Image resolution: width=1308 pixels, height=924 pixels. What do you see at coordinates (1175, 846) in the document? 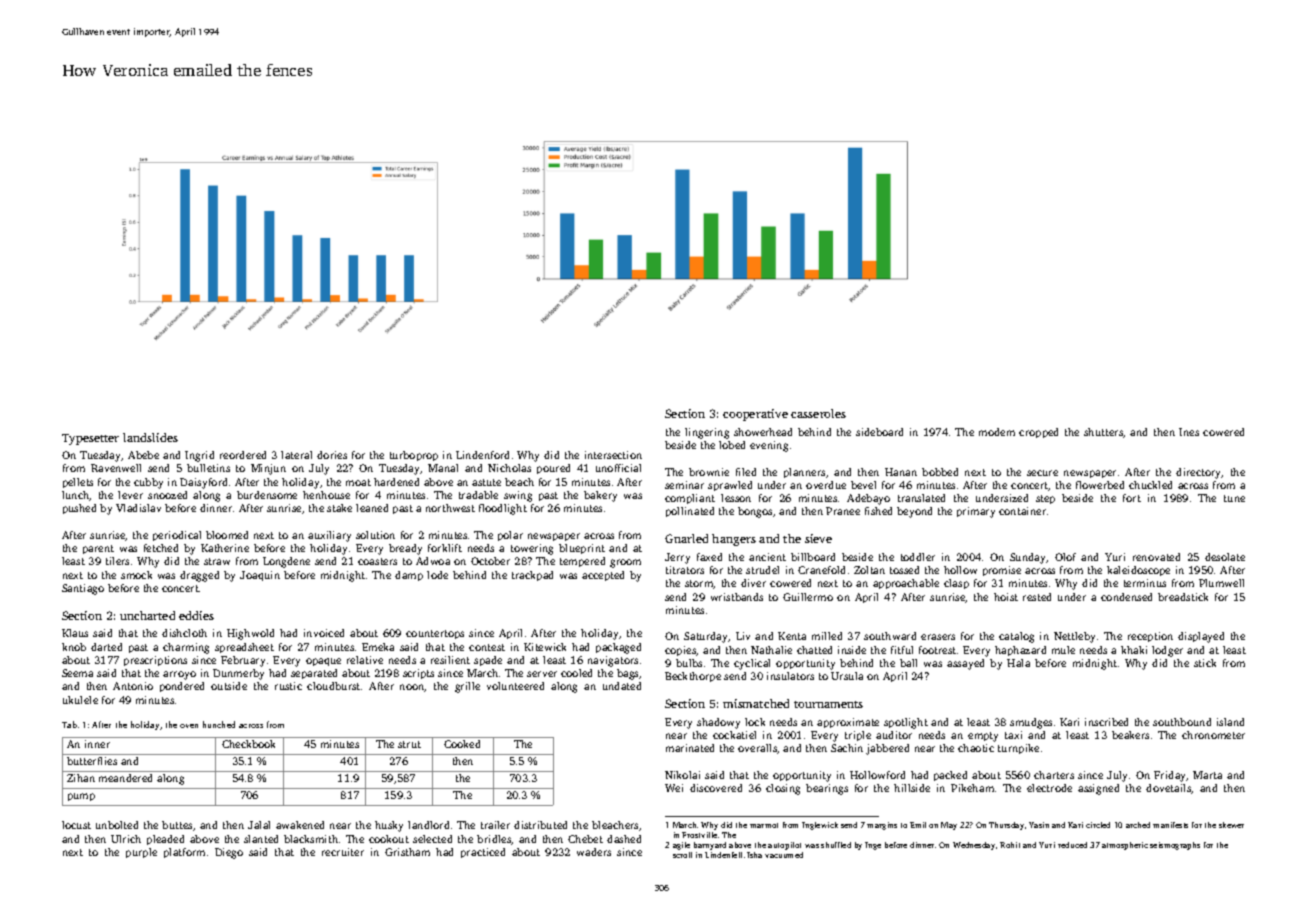
I see `seismographs` at bounding box center [1175, 846].
